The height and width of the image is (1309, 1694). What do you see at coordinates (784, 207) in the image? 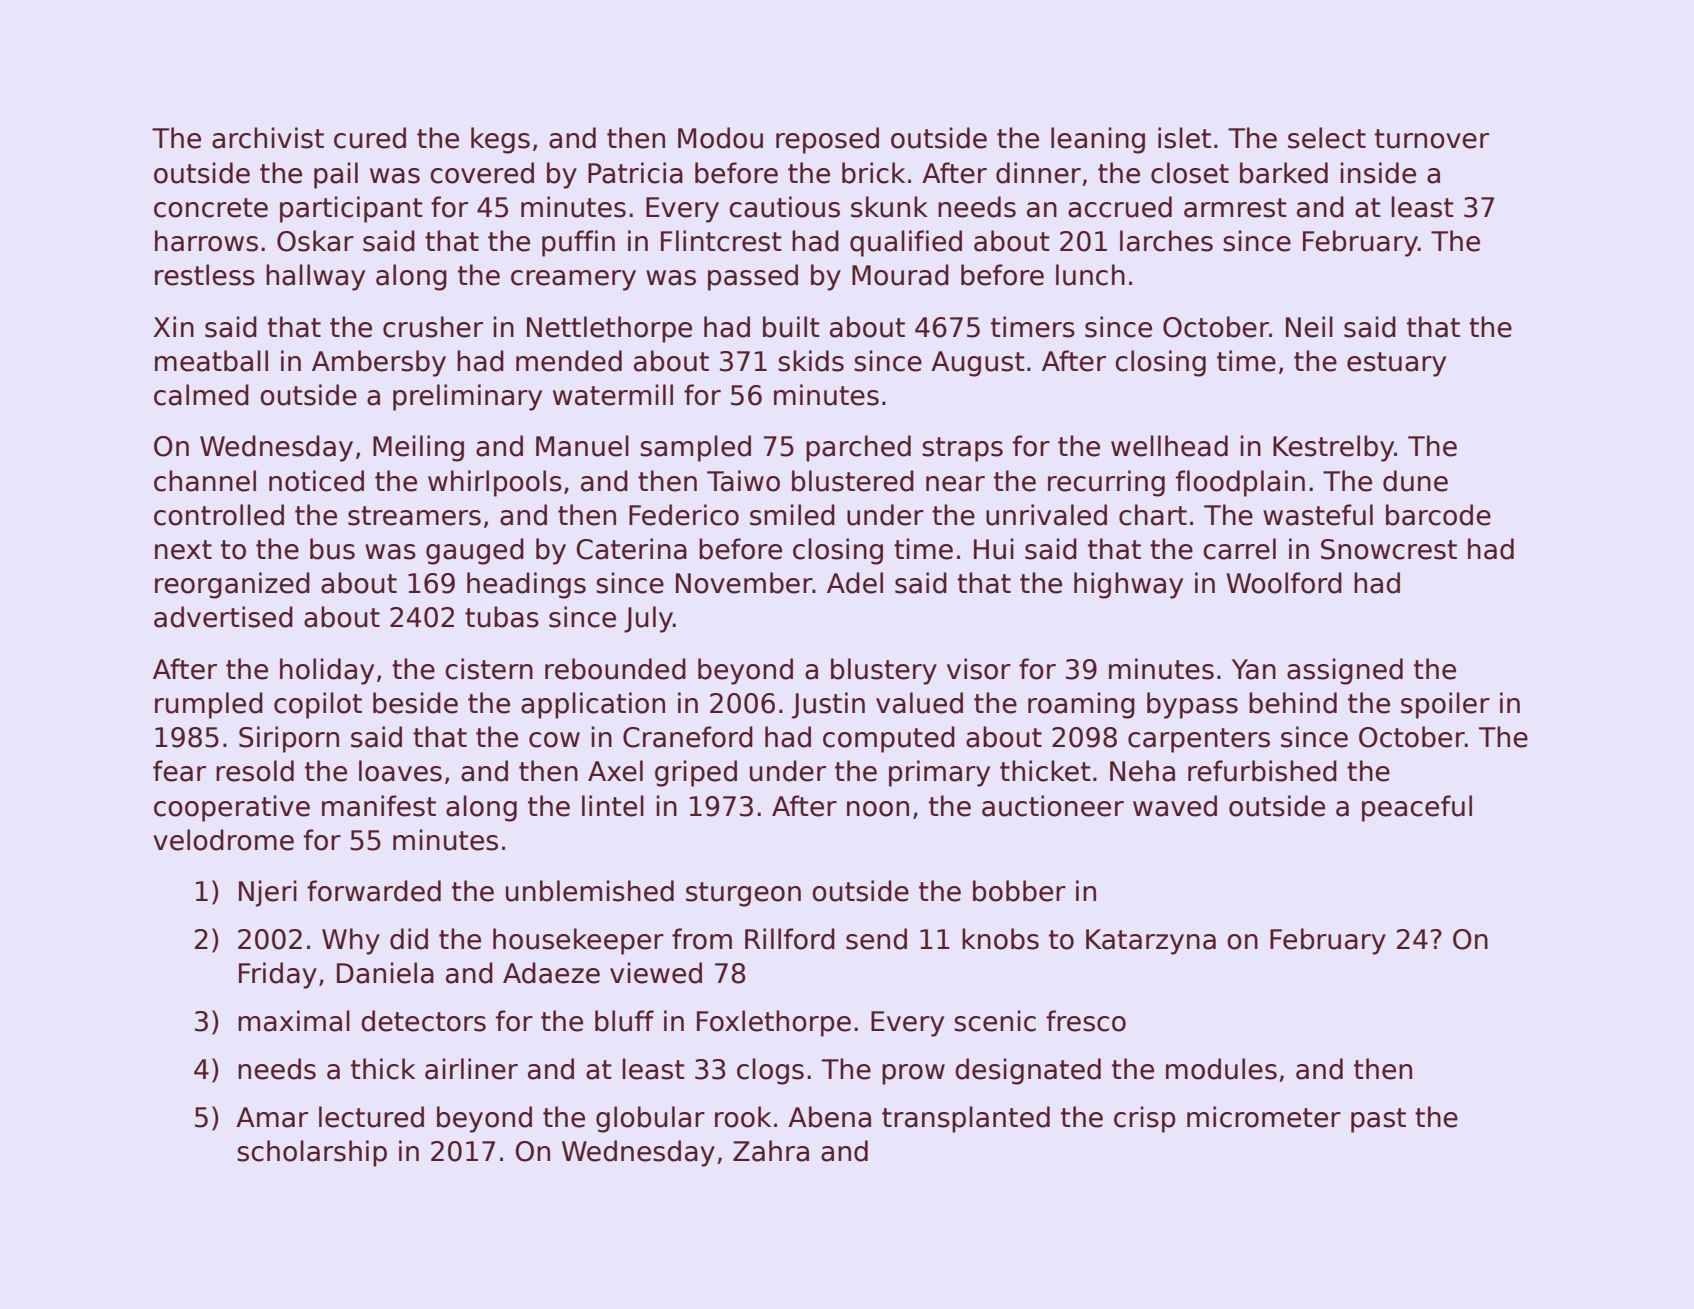
I see `cautious` at bounding box center [784, 207].
